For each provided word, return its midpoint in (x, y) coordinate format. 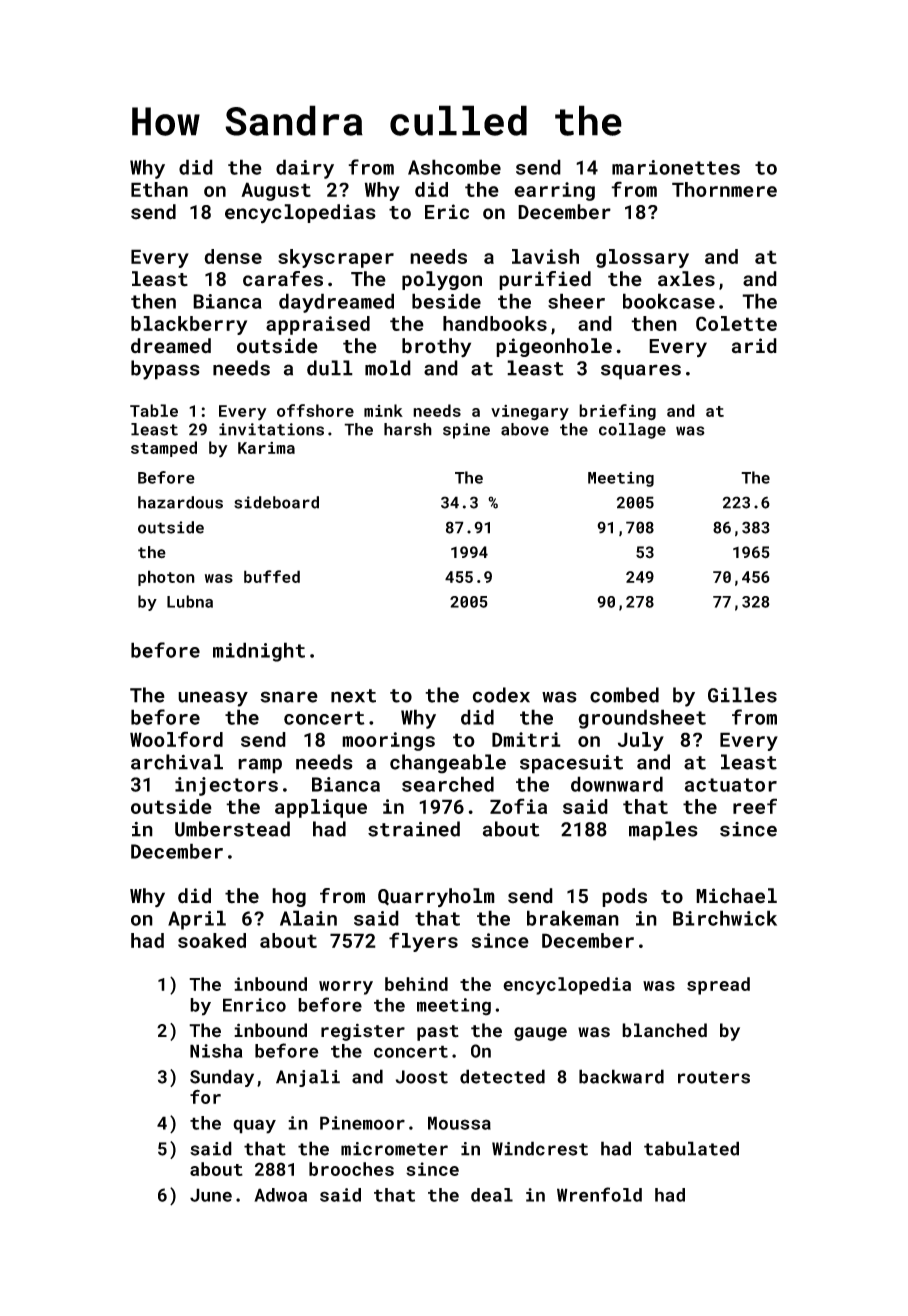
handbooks (495, 323)
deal (492, 1195)
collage (632, 431)
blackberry (189, 325)
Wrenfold (599, 1194)
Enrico (254, 1005)
